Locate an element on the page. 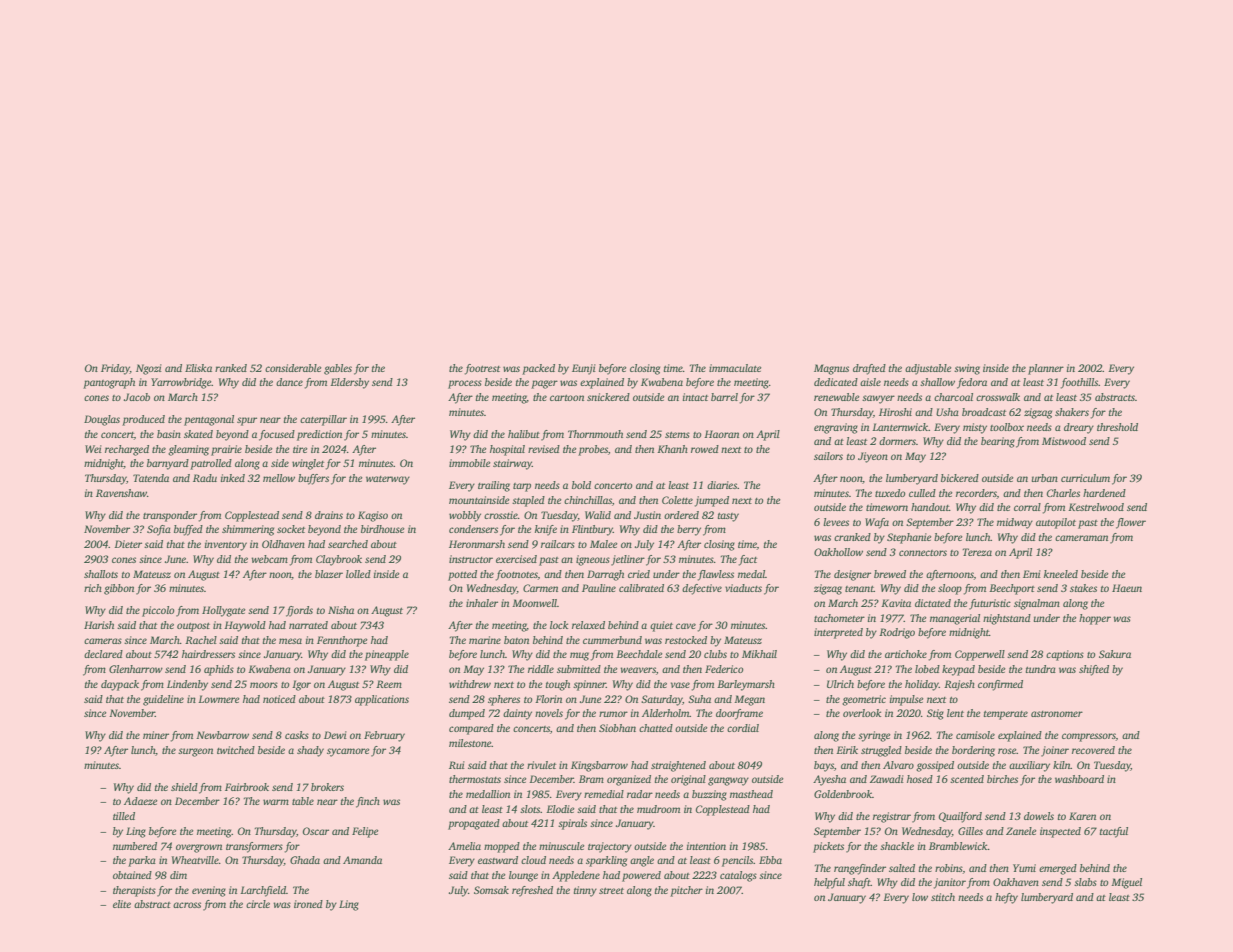 This document has width=1233, height=952. shakers is located at coordinates (1072, 412).
